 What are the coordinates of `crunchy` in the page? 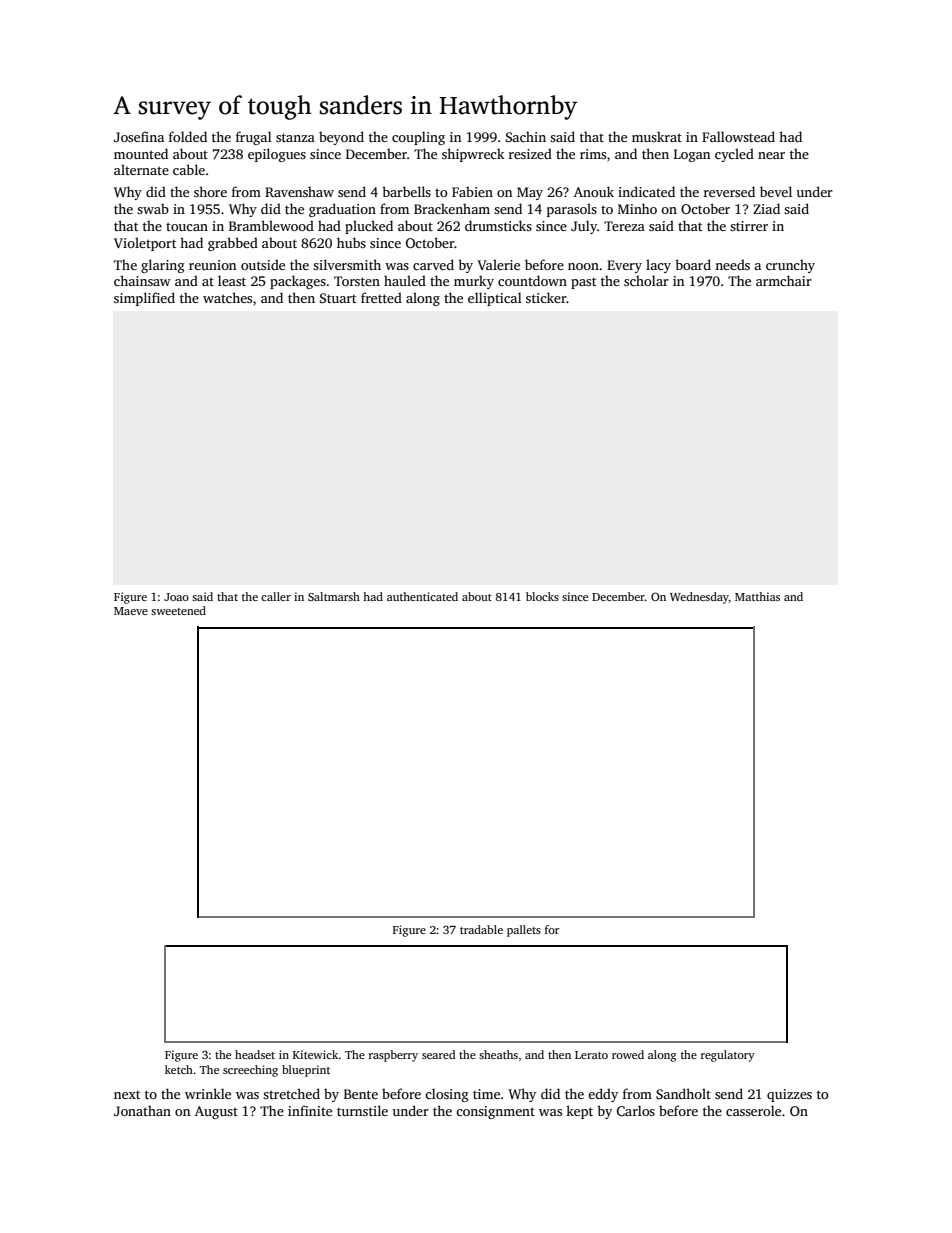 It's located at (790, 266).
